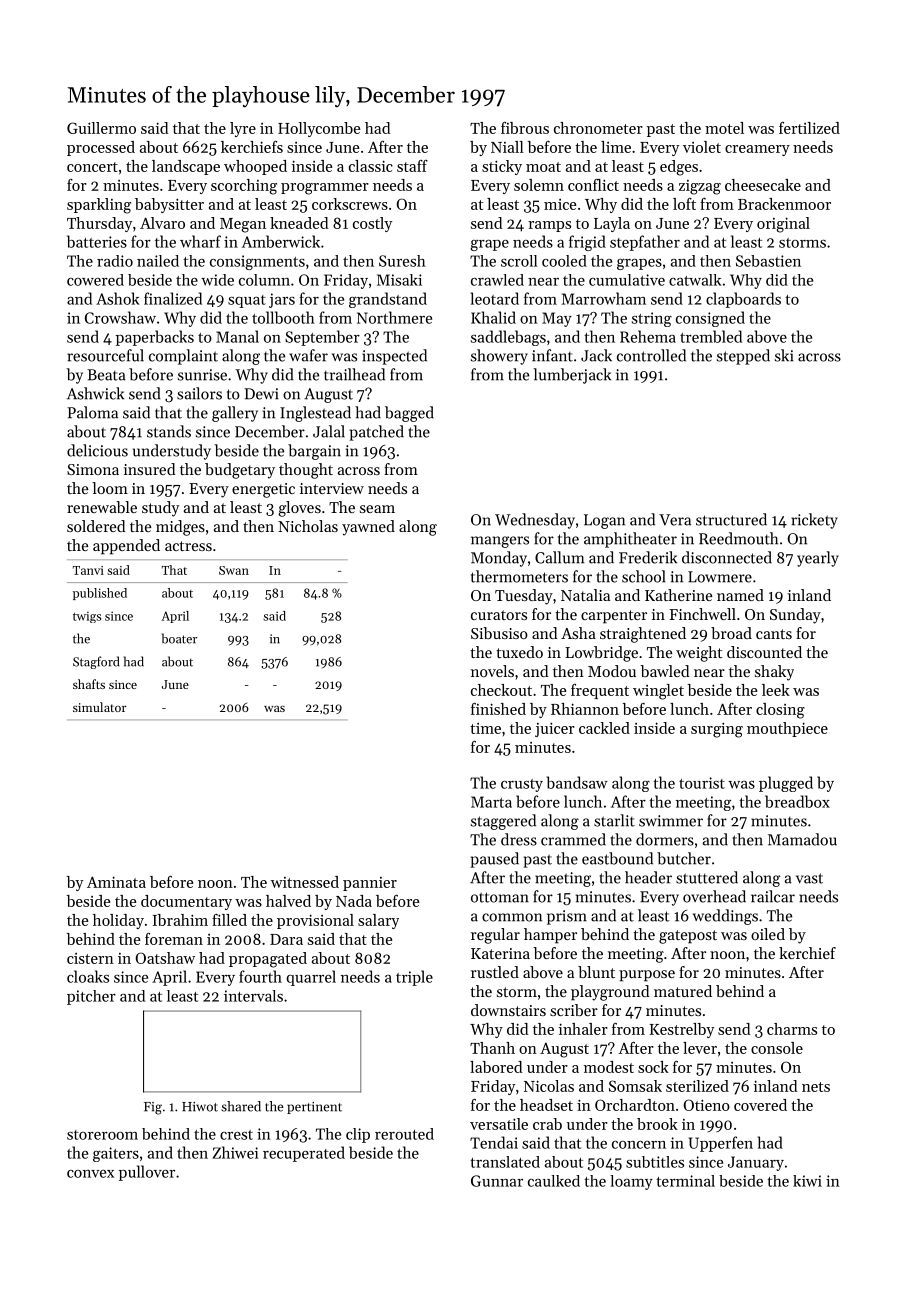 The width and height of the screenshot is (908, 1316). Describe the element at coordinates (497, 1181) in the screenshot. I see `Gunnar` at that location.
